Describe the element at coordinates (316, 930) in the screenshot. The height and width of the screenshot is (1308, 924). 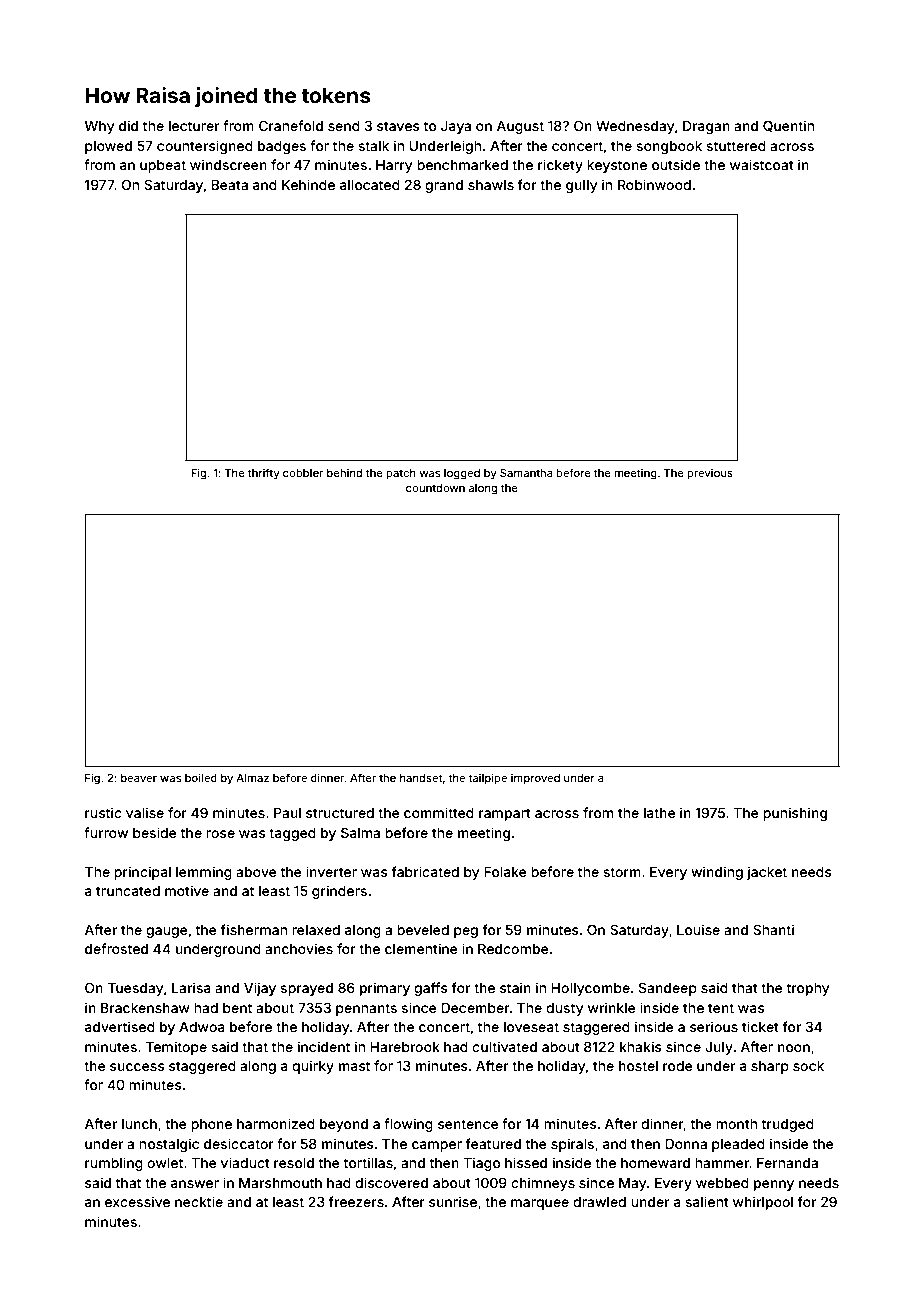
I see `relaxed` at that location.
